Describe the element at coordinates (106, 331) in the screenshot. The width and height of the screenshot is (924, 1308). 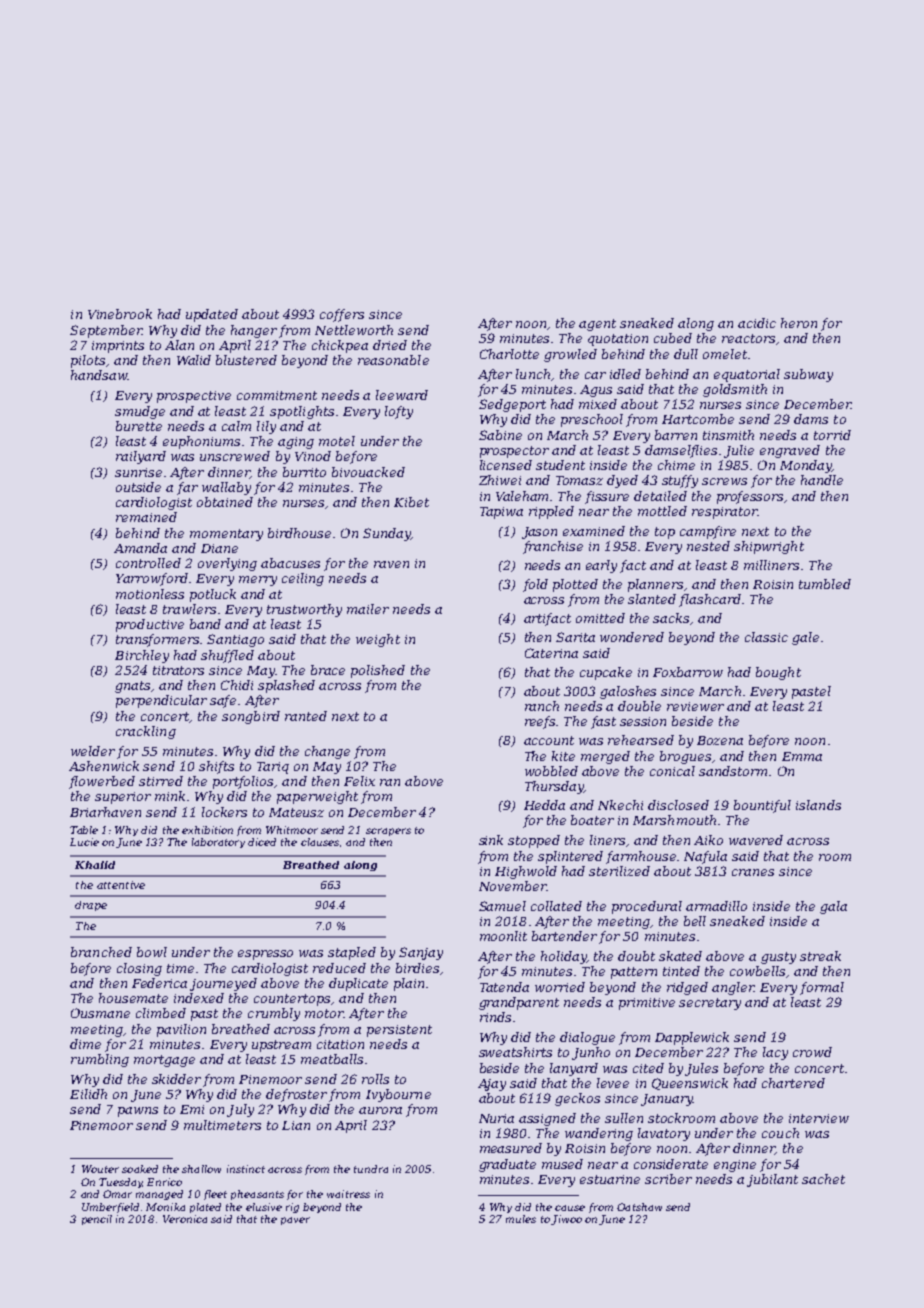
I see `September` at that location.
